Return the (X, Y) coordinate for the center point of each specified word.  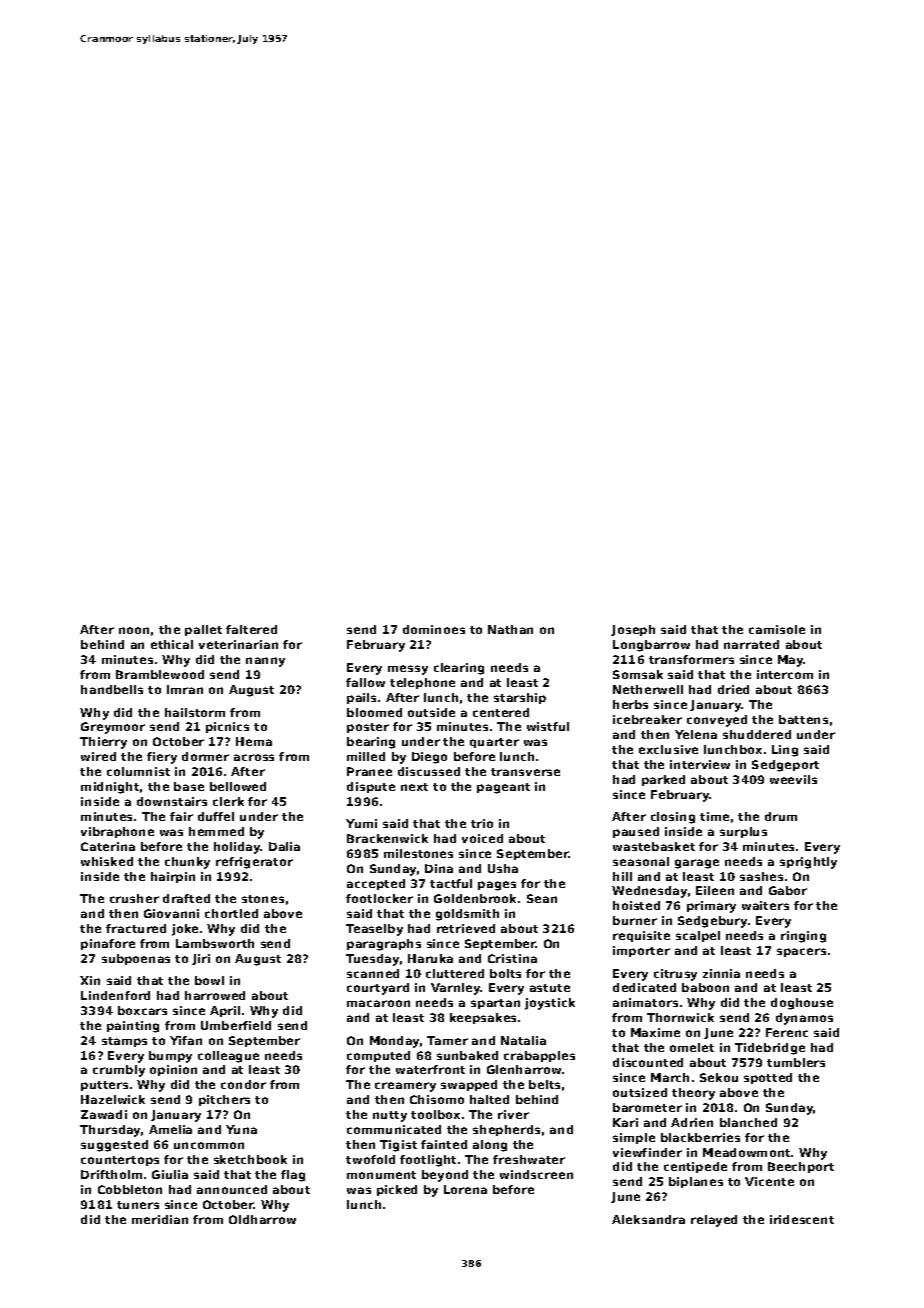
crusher (134, 898)
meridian (160, 1219)
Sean (542, 898)
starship (520, 698)
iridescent (802, 1219)
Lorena (465, 1189)
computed (378, 1056)
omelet (692, 1047)
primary (711, 907)
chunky (187, 863)
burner (635, 920)
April (225, 1011)
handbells (112, 689)
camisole (777, 629)
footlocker (379, 898)
